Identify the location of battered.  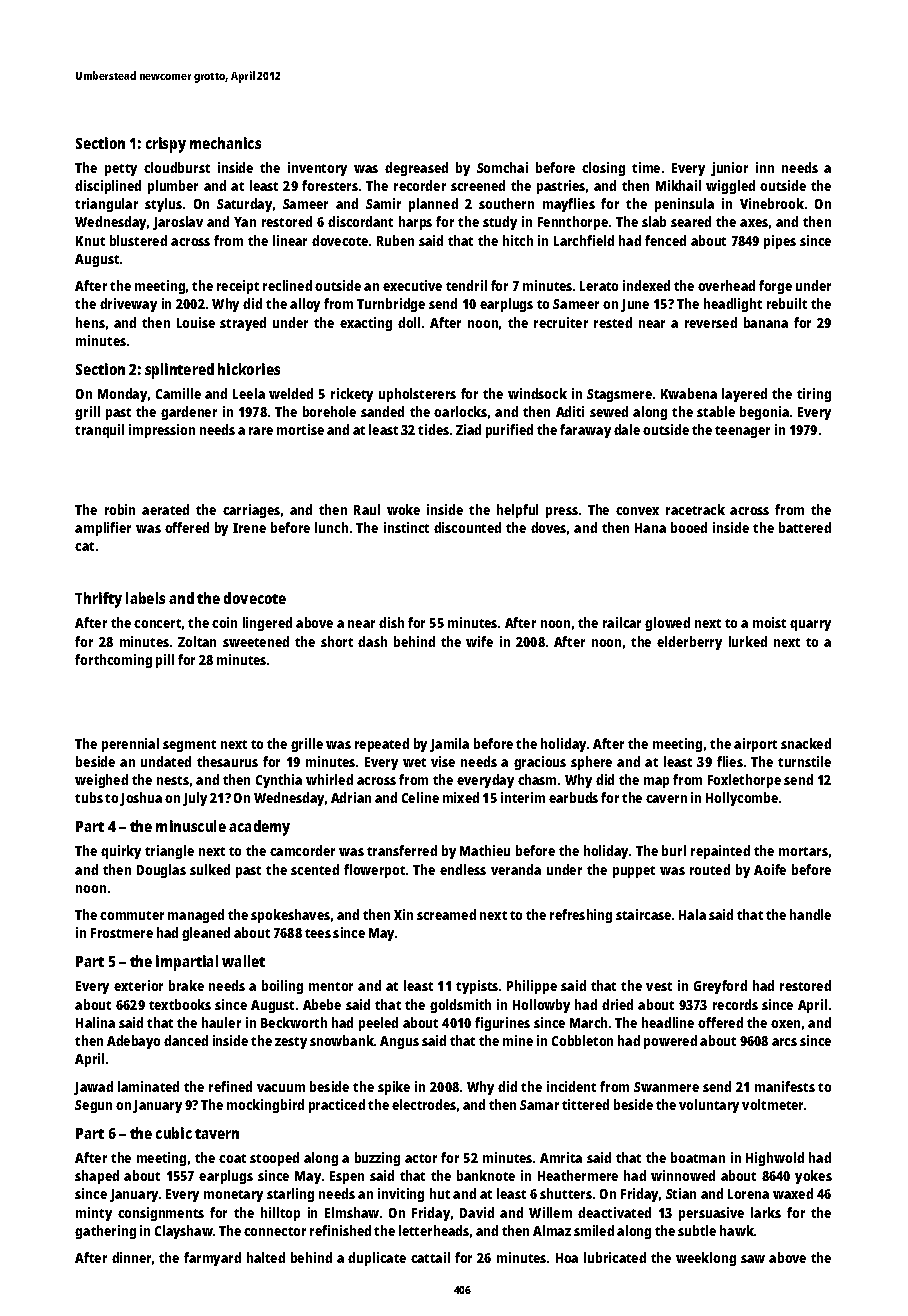
(805, 527).
